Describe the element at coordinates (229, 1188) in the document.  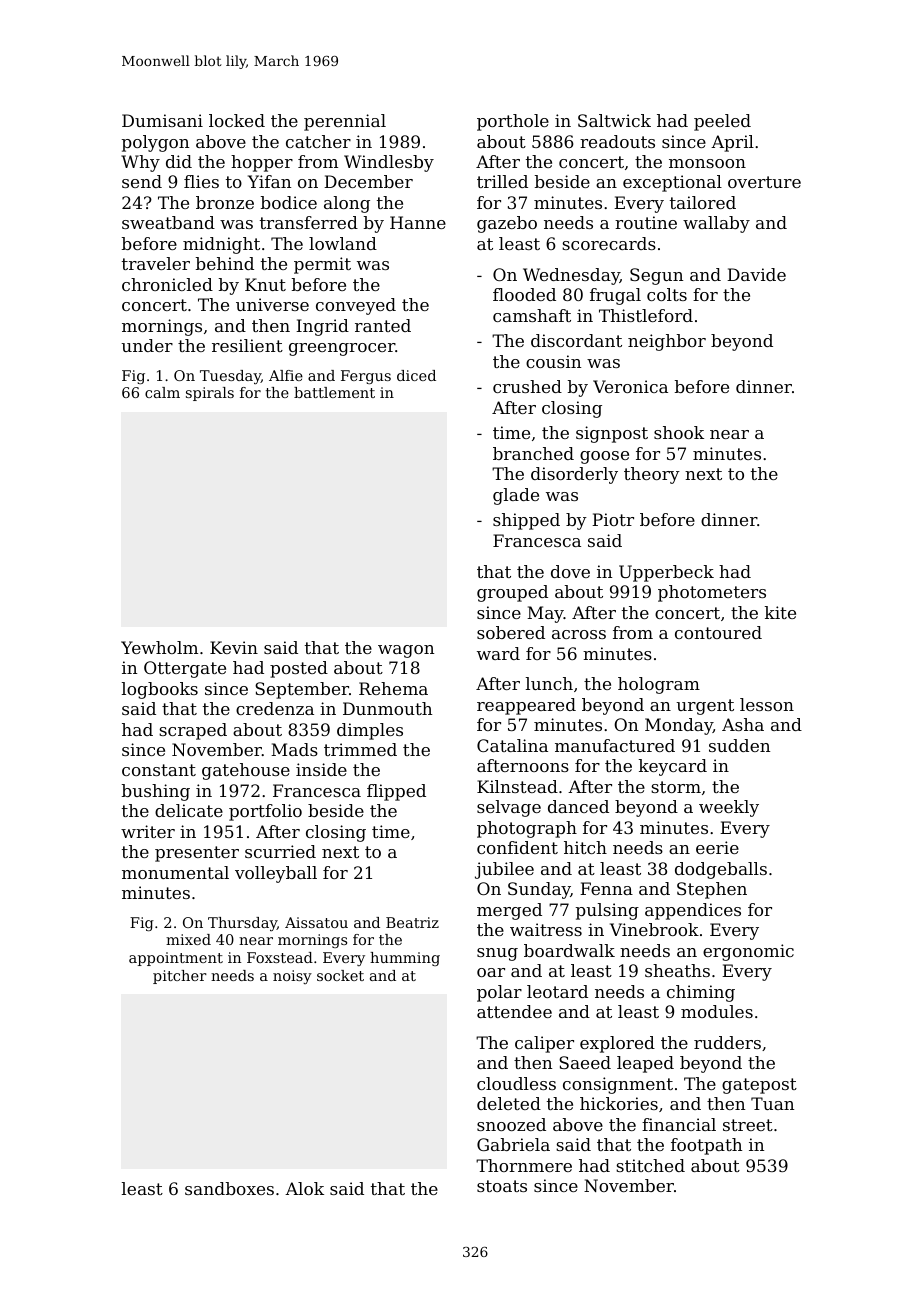
I see `sandboxes` at that location.
